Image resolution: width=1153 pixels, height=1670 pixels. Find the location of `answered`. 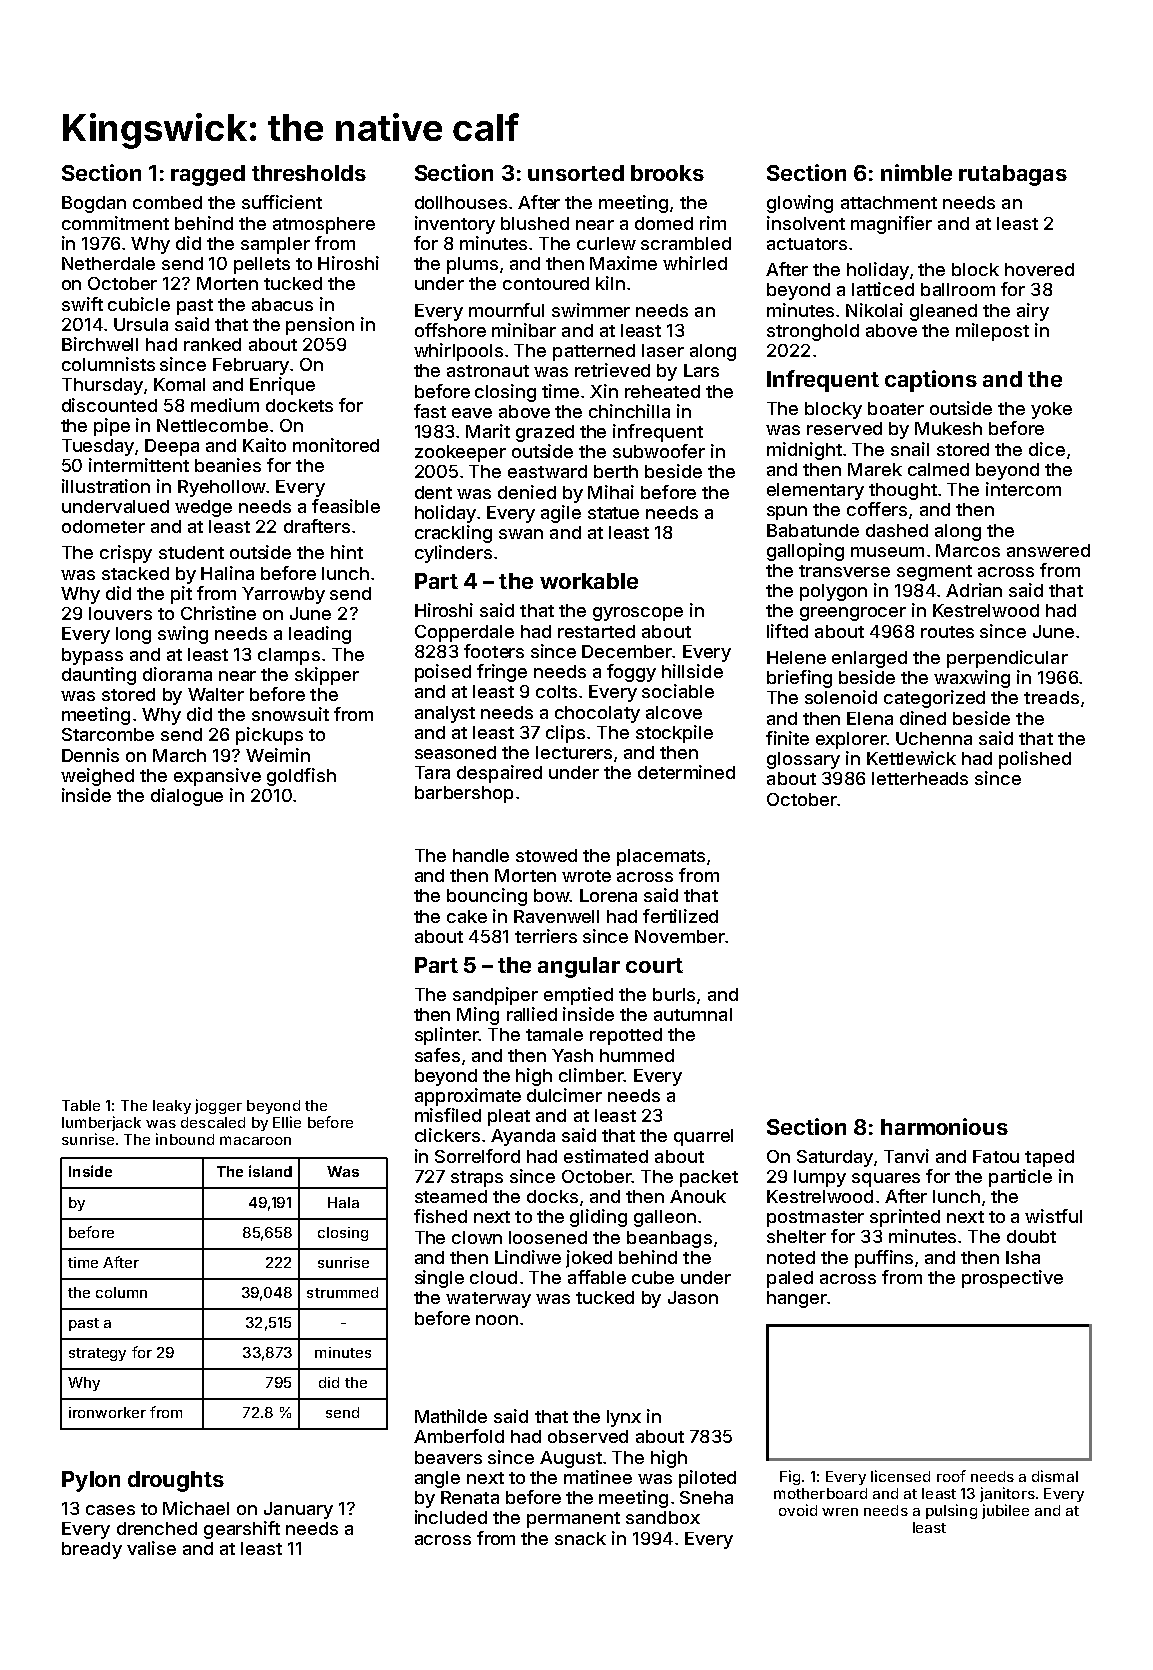

answered is located at coordinates (1048, 550).
